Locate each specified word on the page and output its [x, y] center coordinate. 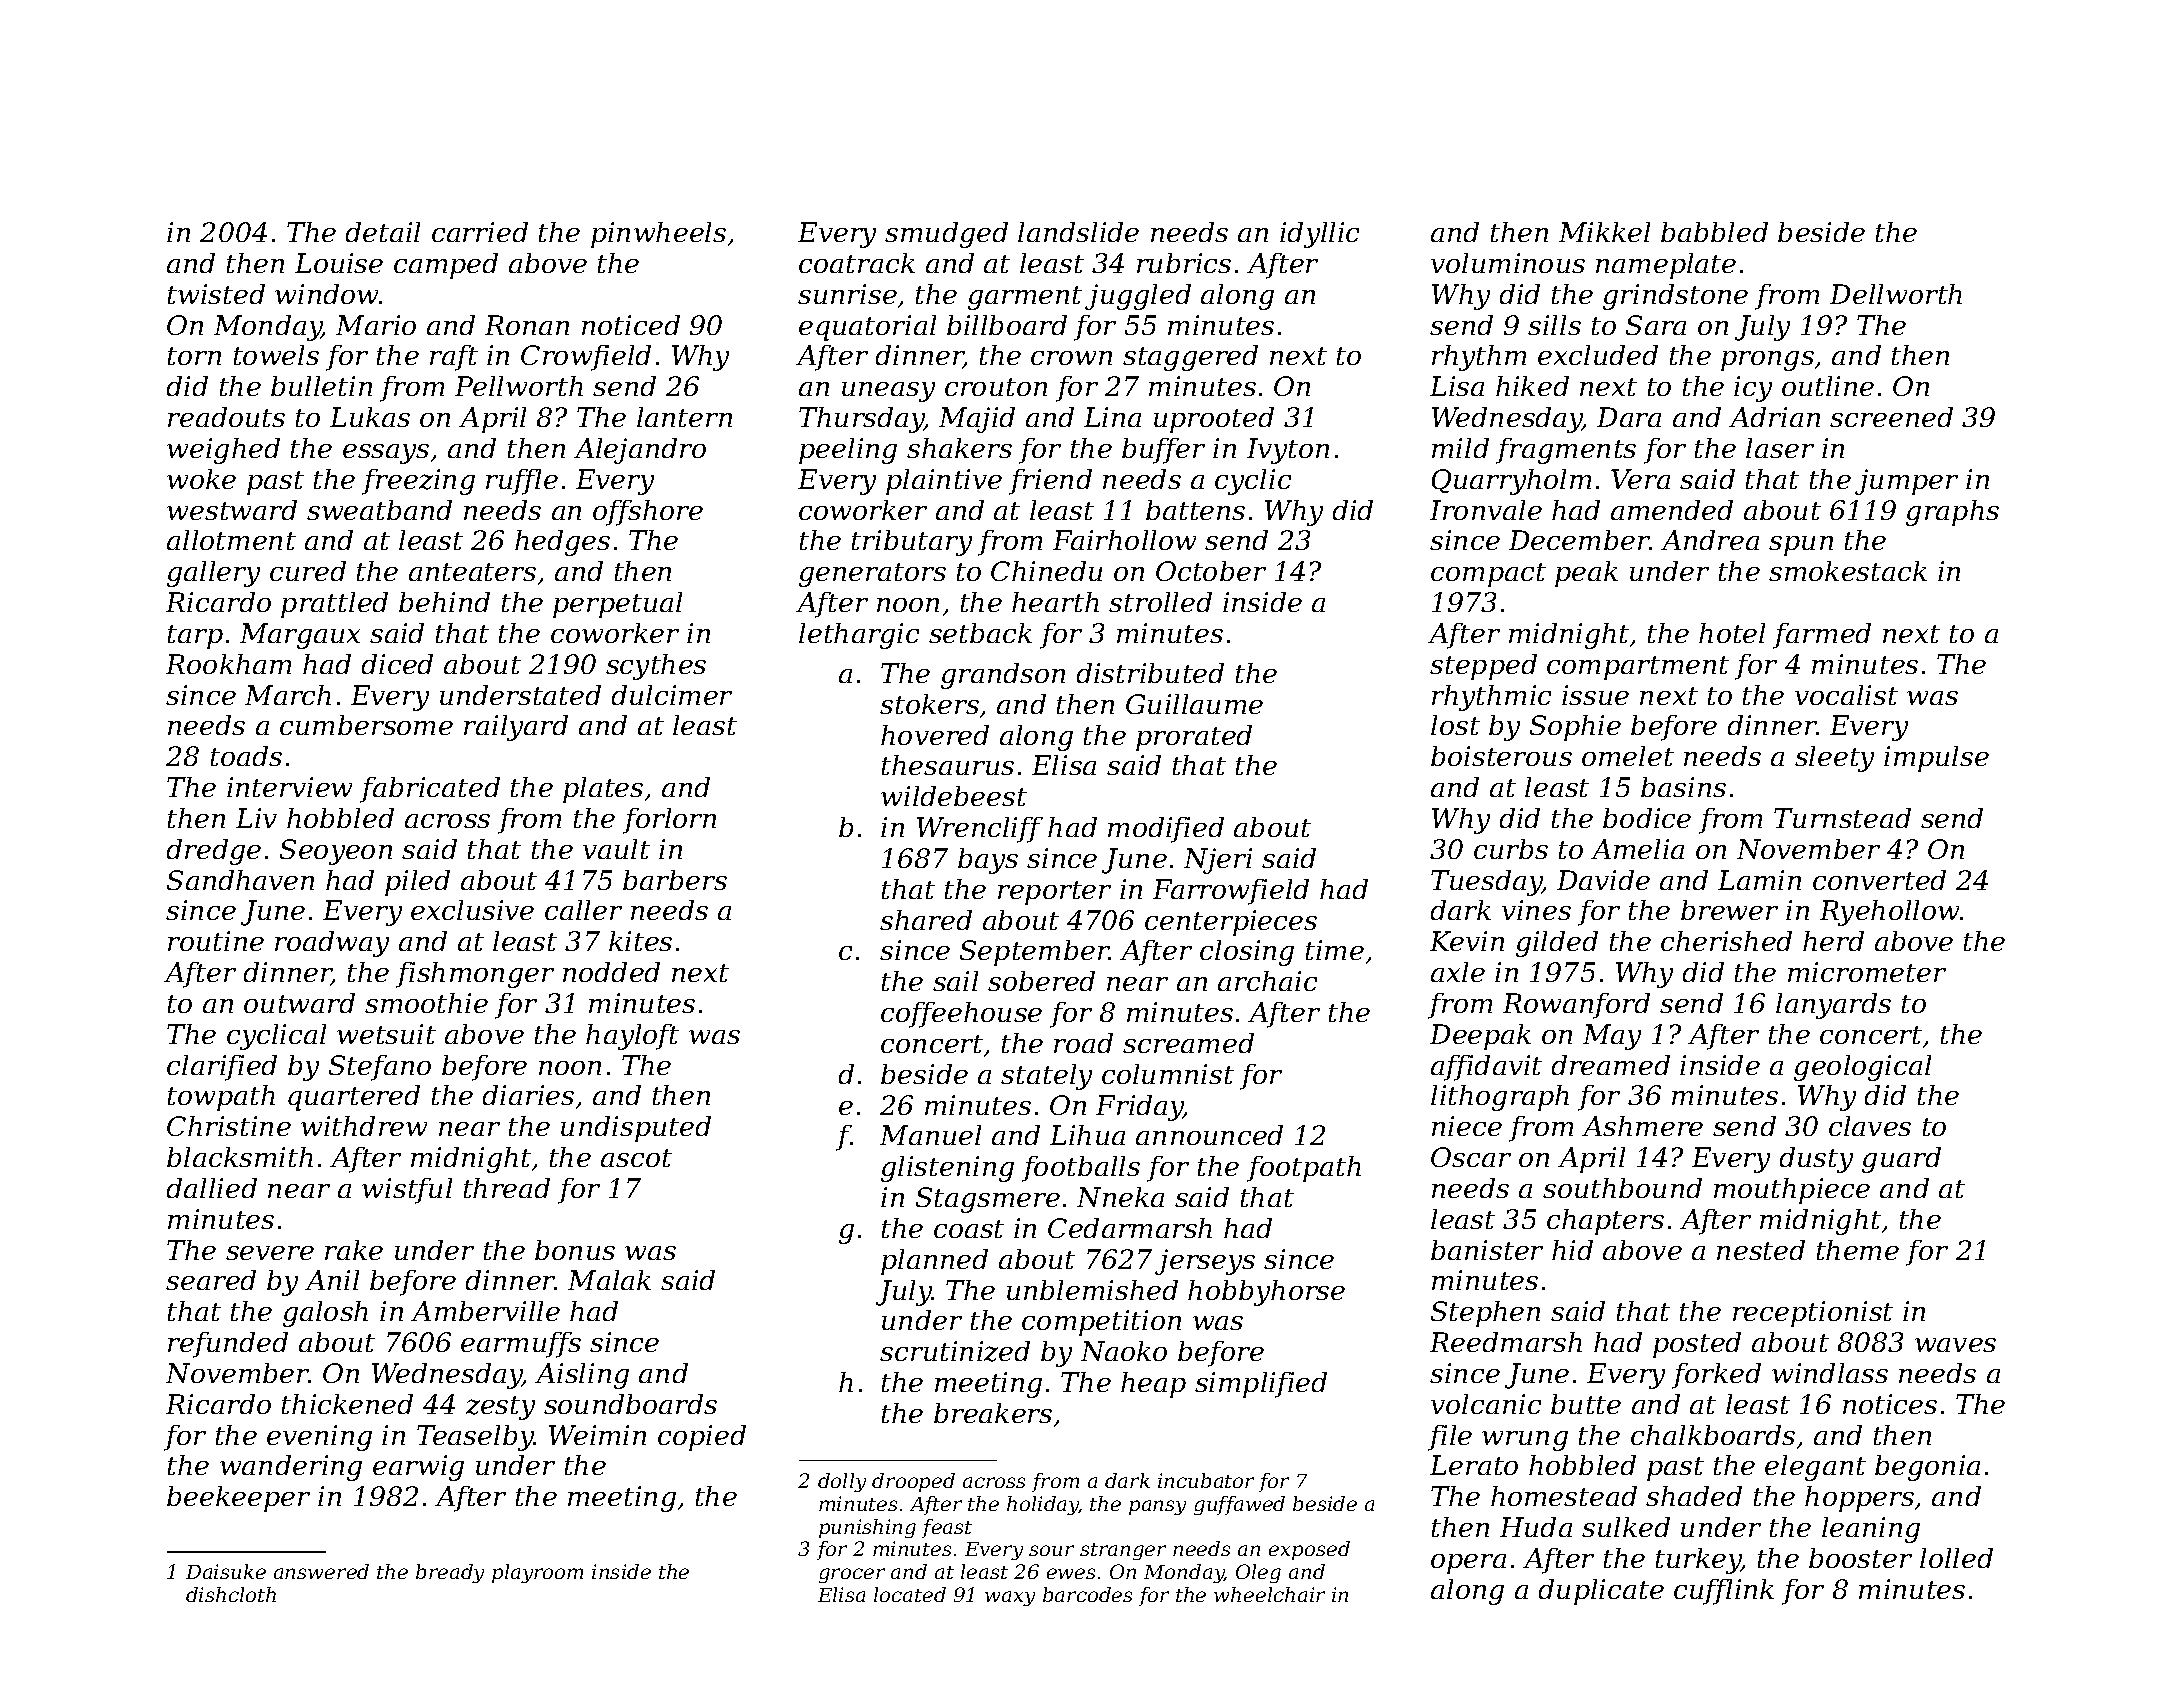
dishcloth [231, 1594]
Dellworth [1896, 294]
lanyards [1833, 1006]
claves [1870, 1126]
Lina [1112, 417]
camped [446, 266]
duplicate [1601, 1592]
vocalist [1846, 695]
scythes [656, 667]
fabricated [430, 790]
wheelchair [1269, 1594]
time [1335, 950]
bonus [575, 1250]
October [1211, 571]
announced [1209, 1135]
